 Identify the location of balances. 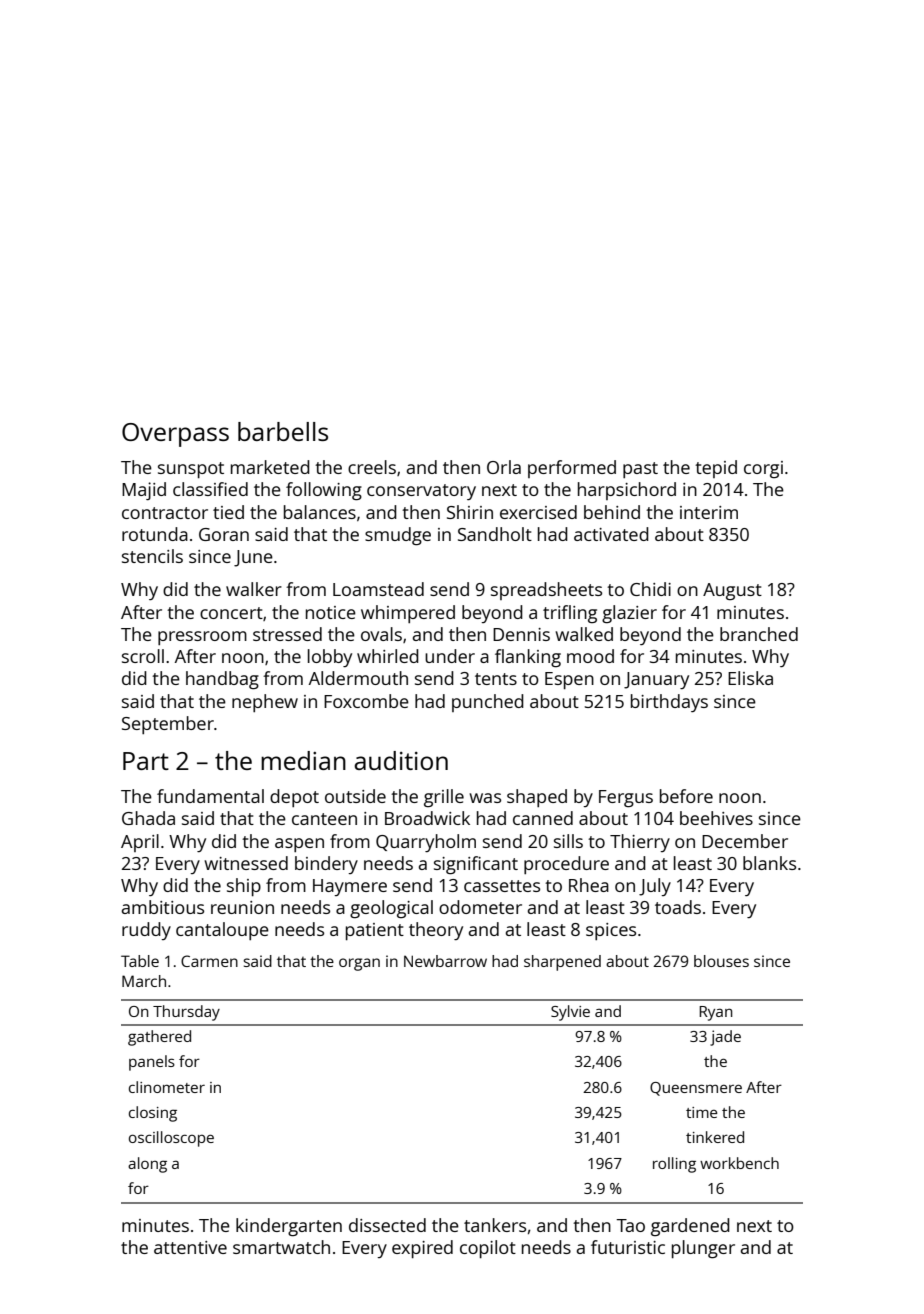
(320, 512).
